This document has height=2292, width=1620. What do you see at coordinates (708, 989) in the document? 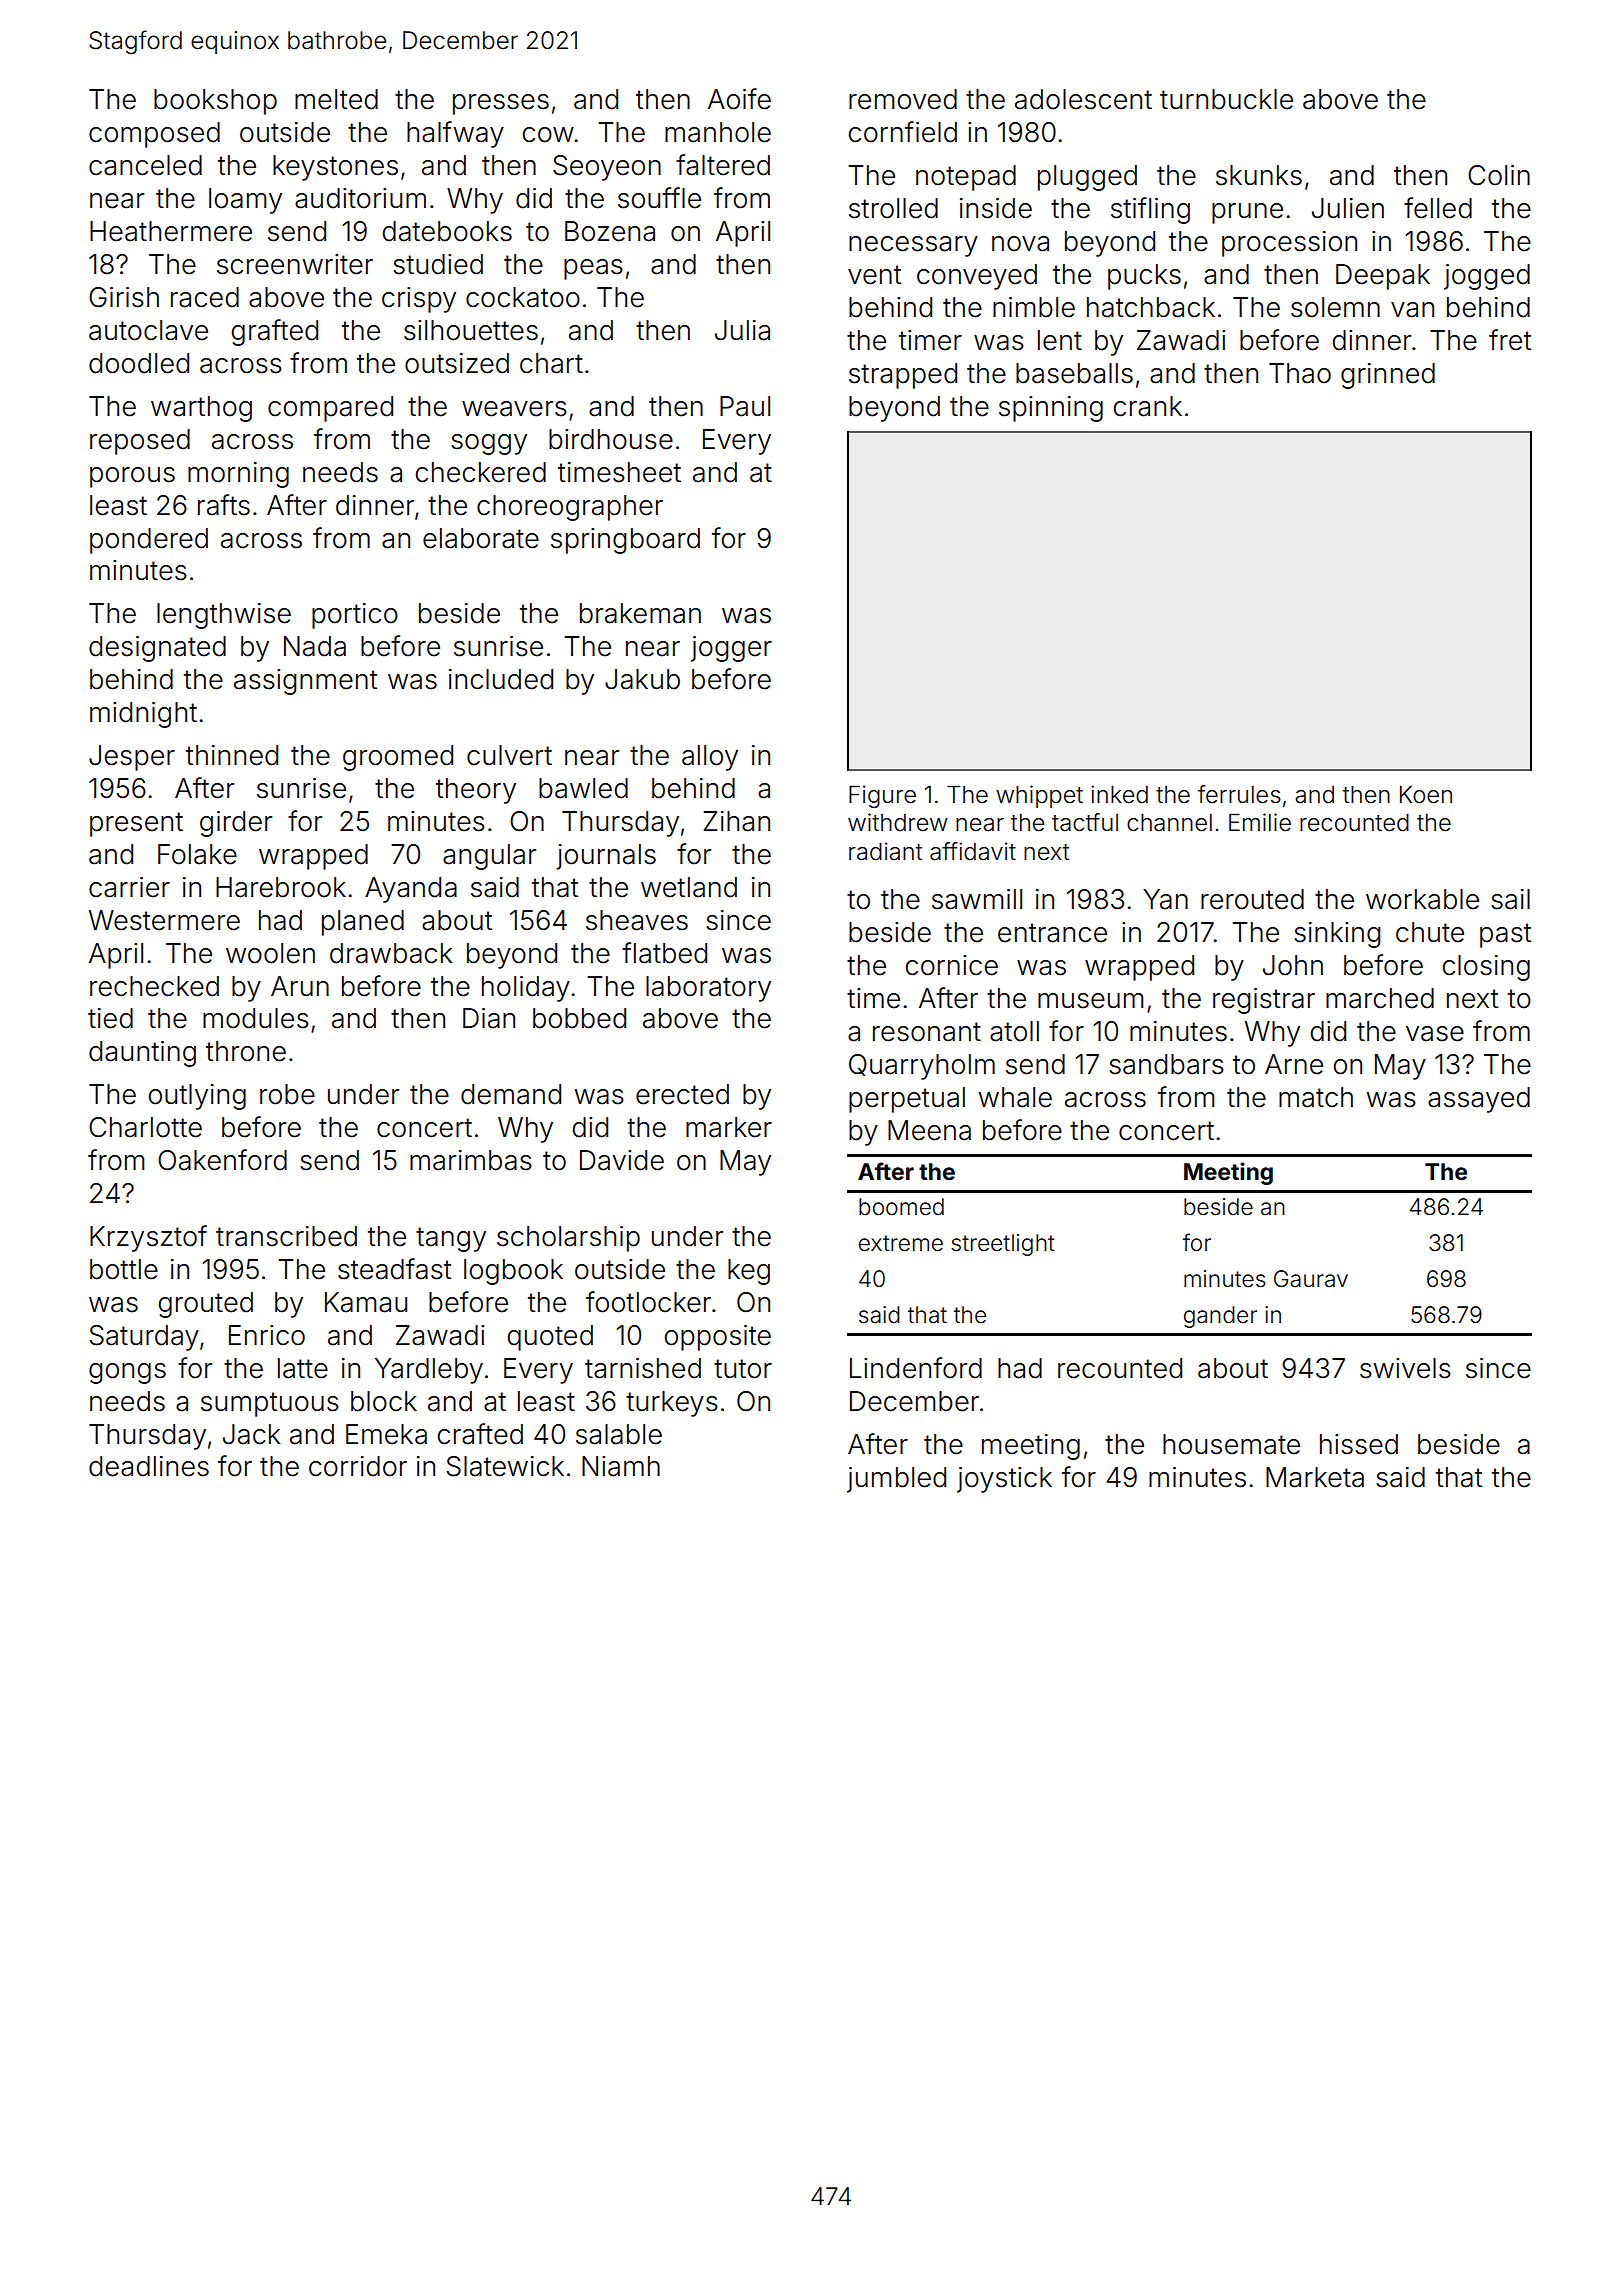
I see `laboratory` at bounding box center [708, 989].
